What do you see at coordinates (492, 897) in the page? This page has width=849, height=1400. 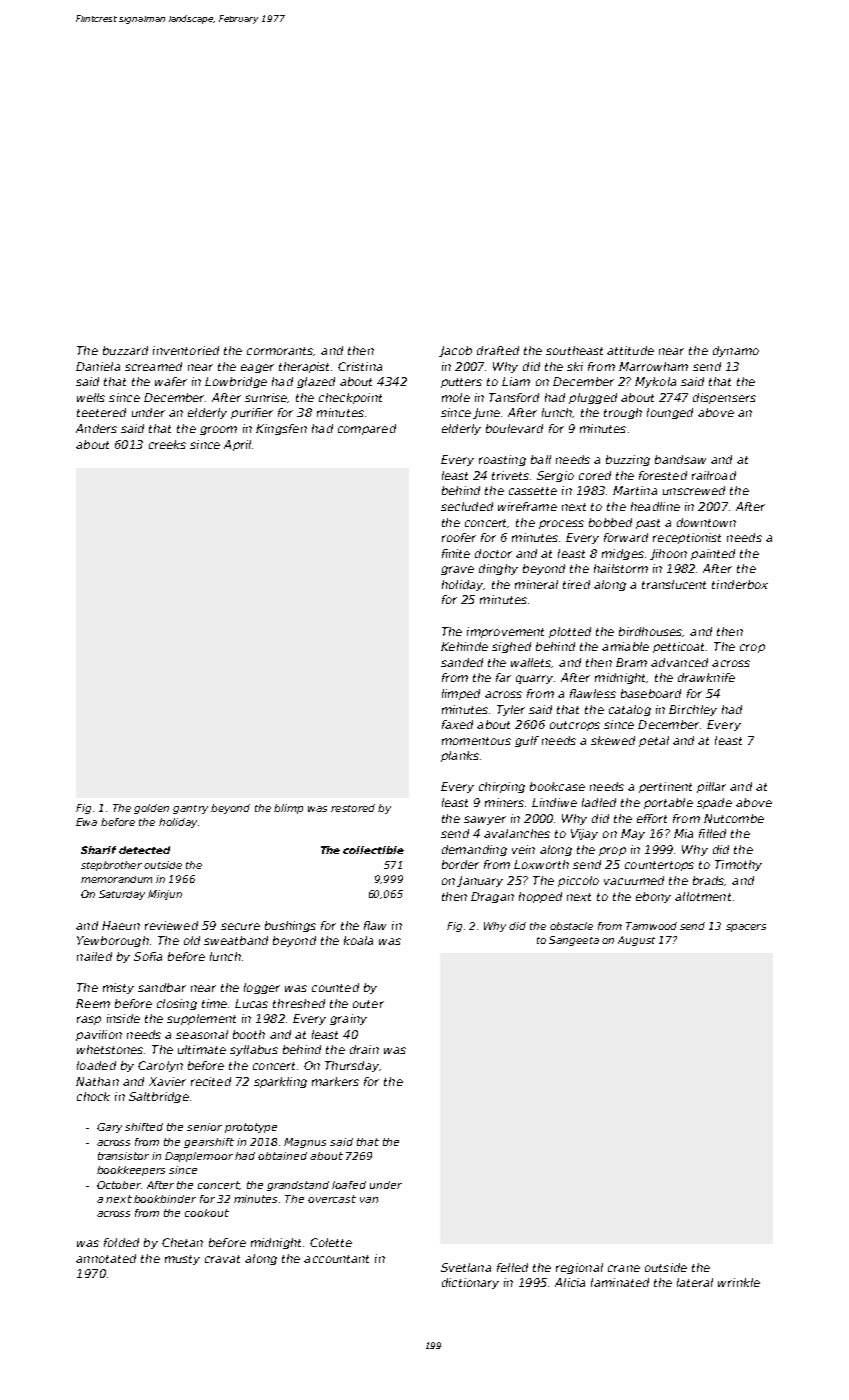 I see `Dragan` at bounding box center [492, 897].
